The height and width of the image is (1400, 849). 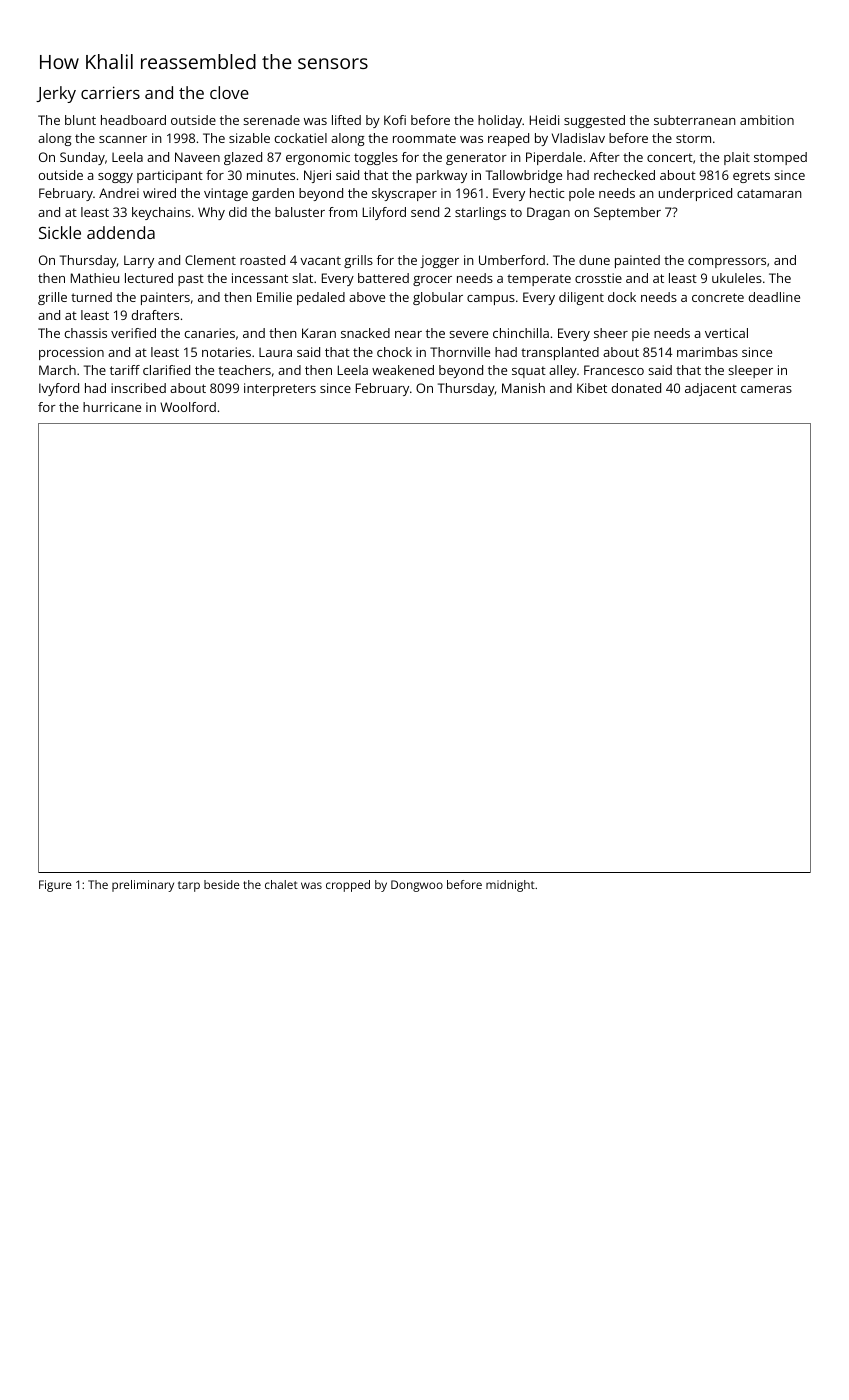 What do you see at coordinates (112, 407) in the image?
I see `hurricane` at bounding box center [112, 407].
